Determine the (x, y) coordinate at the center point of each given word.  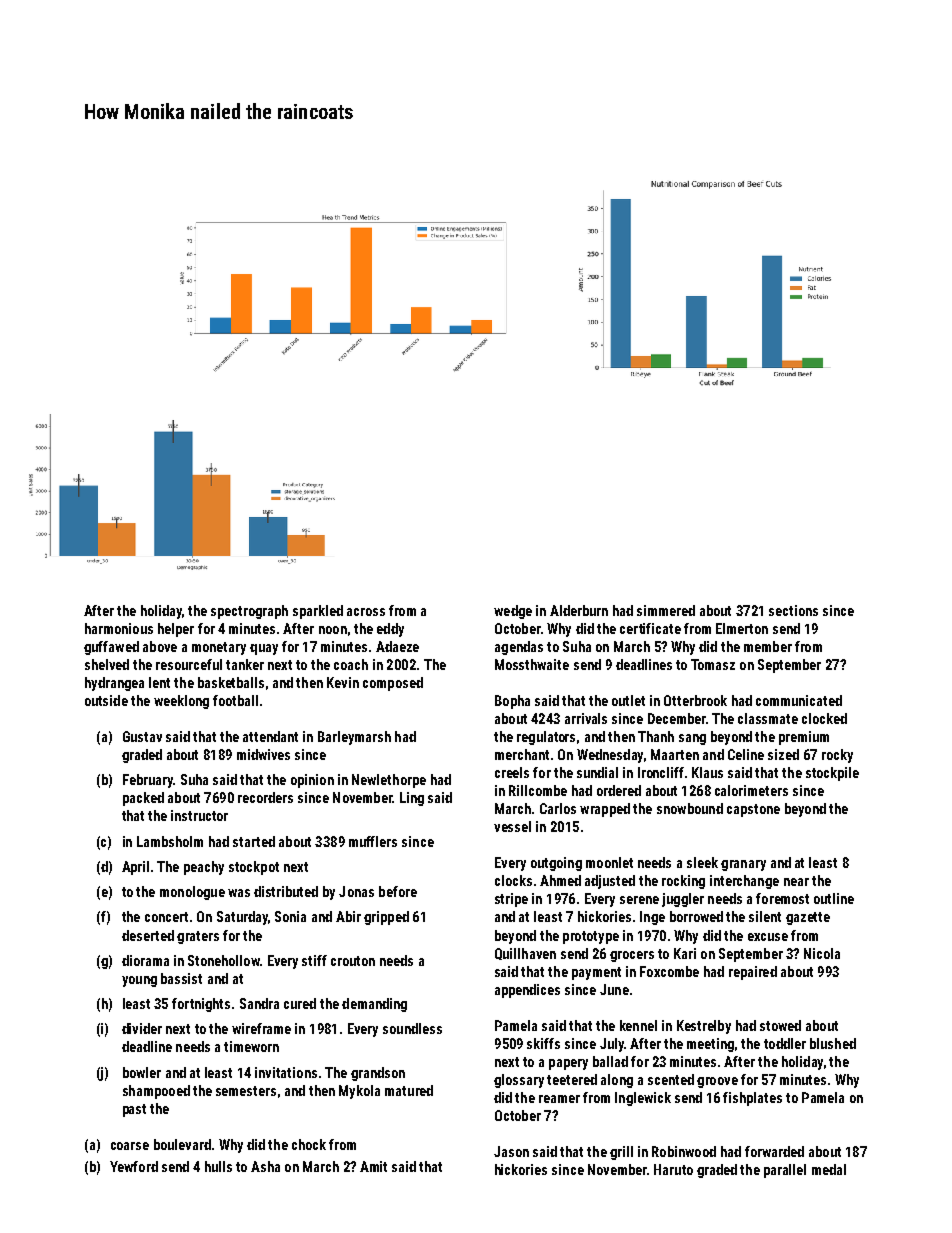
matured (409, 1090)
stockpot (254, 868)
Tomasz (713, 664)
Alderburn (579, 610)
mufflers (373, 841)
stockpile (832, 774)
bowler (142, 1072)
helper (176, 630)
